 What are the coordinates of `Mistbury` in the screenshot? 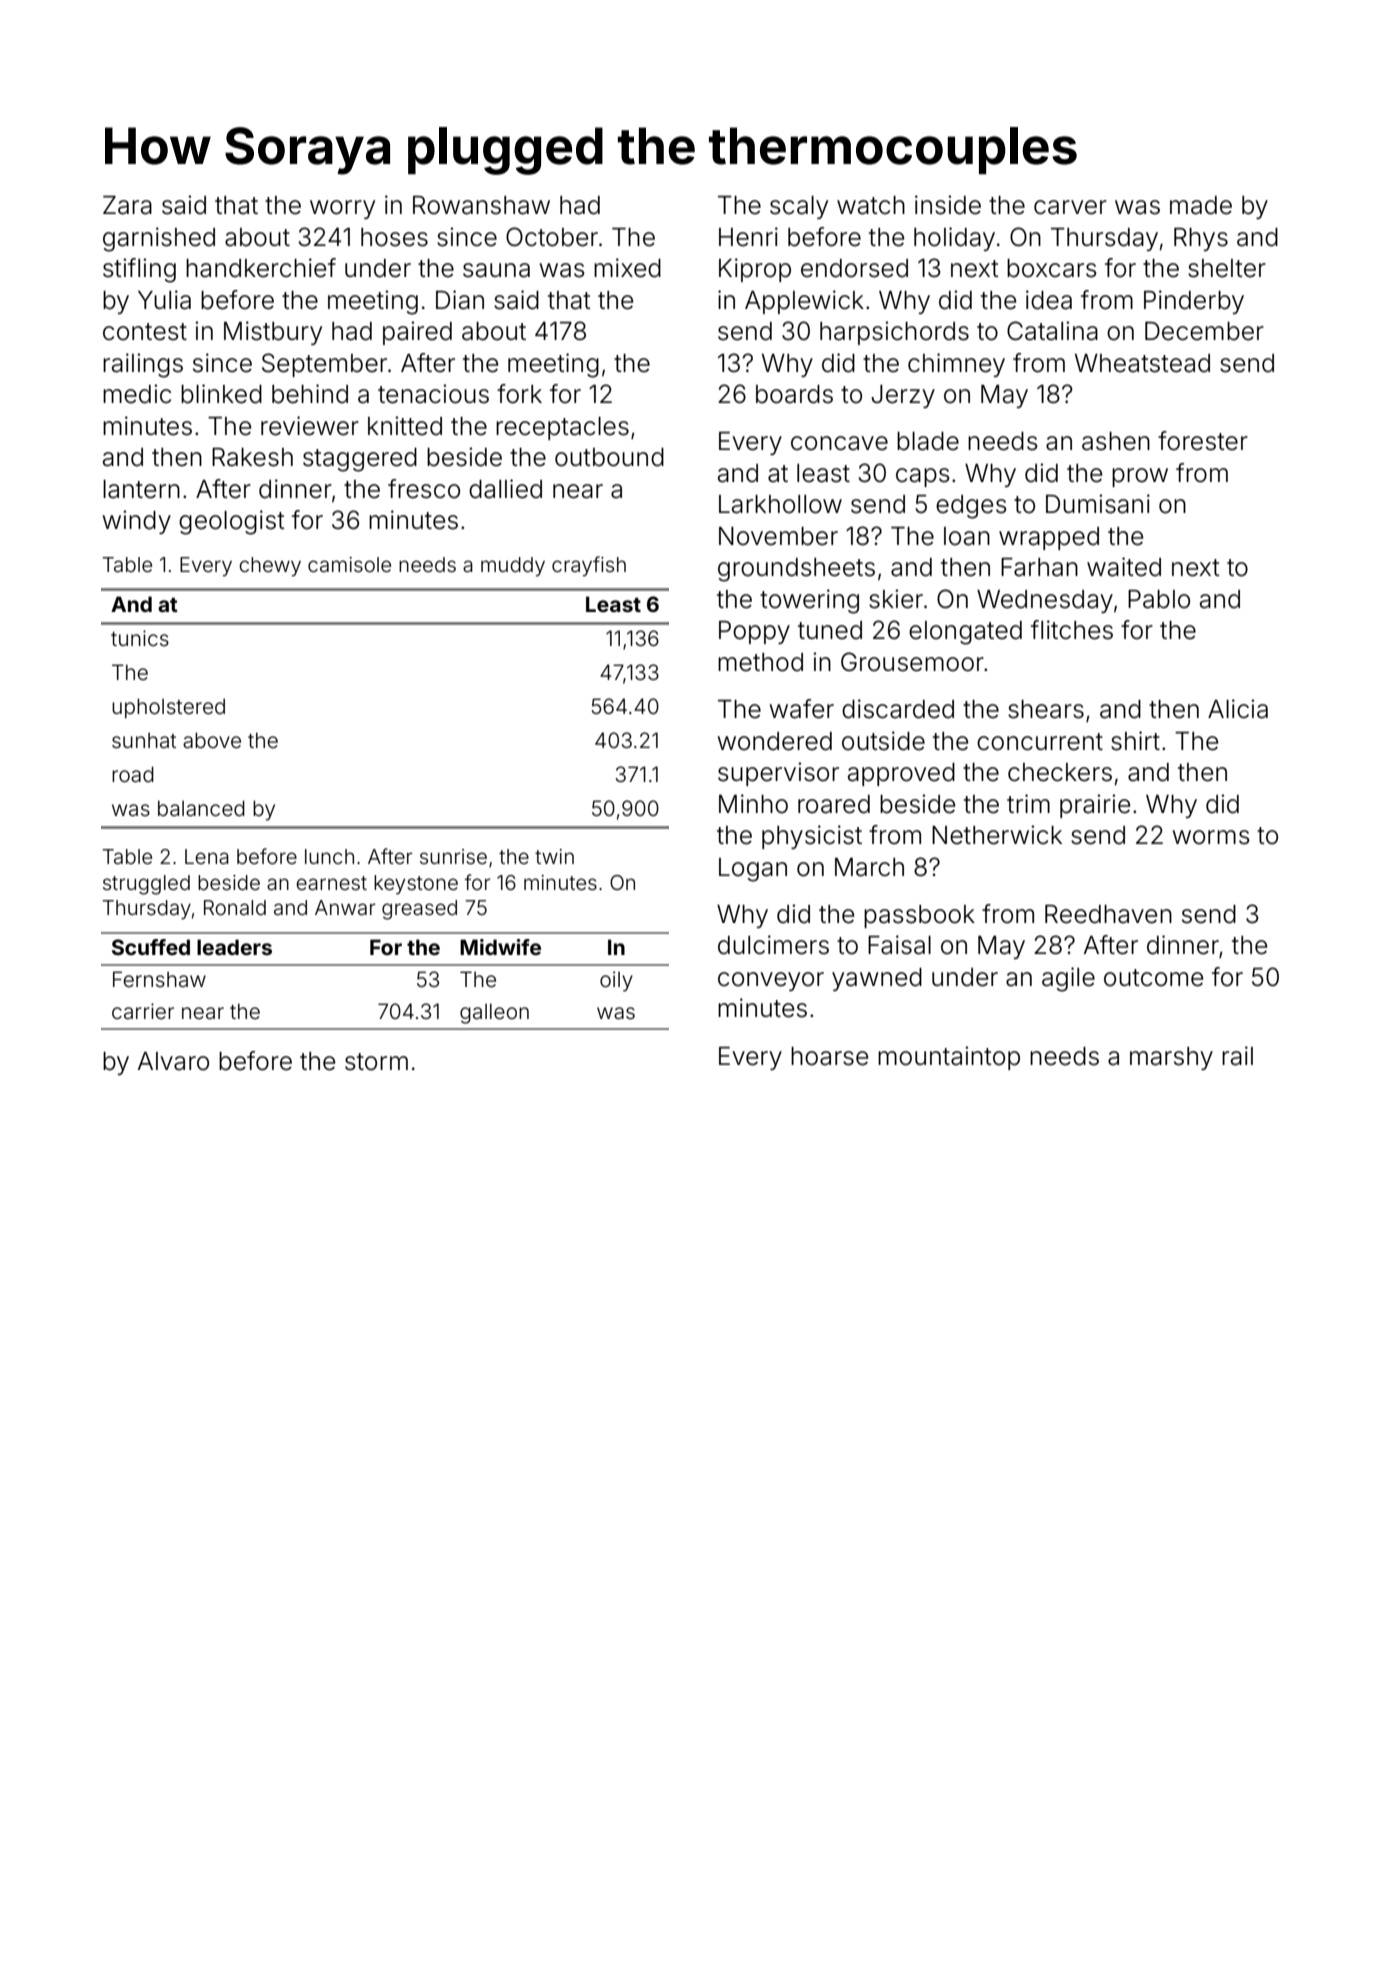 It's located at (273, 333).
